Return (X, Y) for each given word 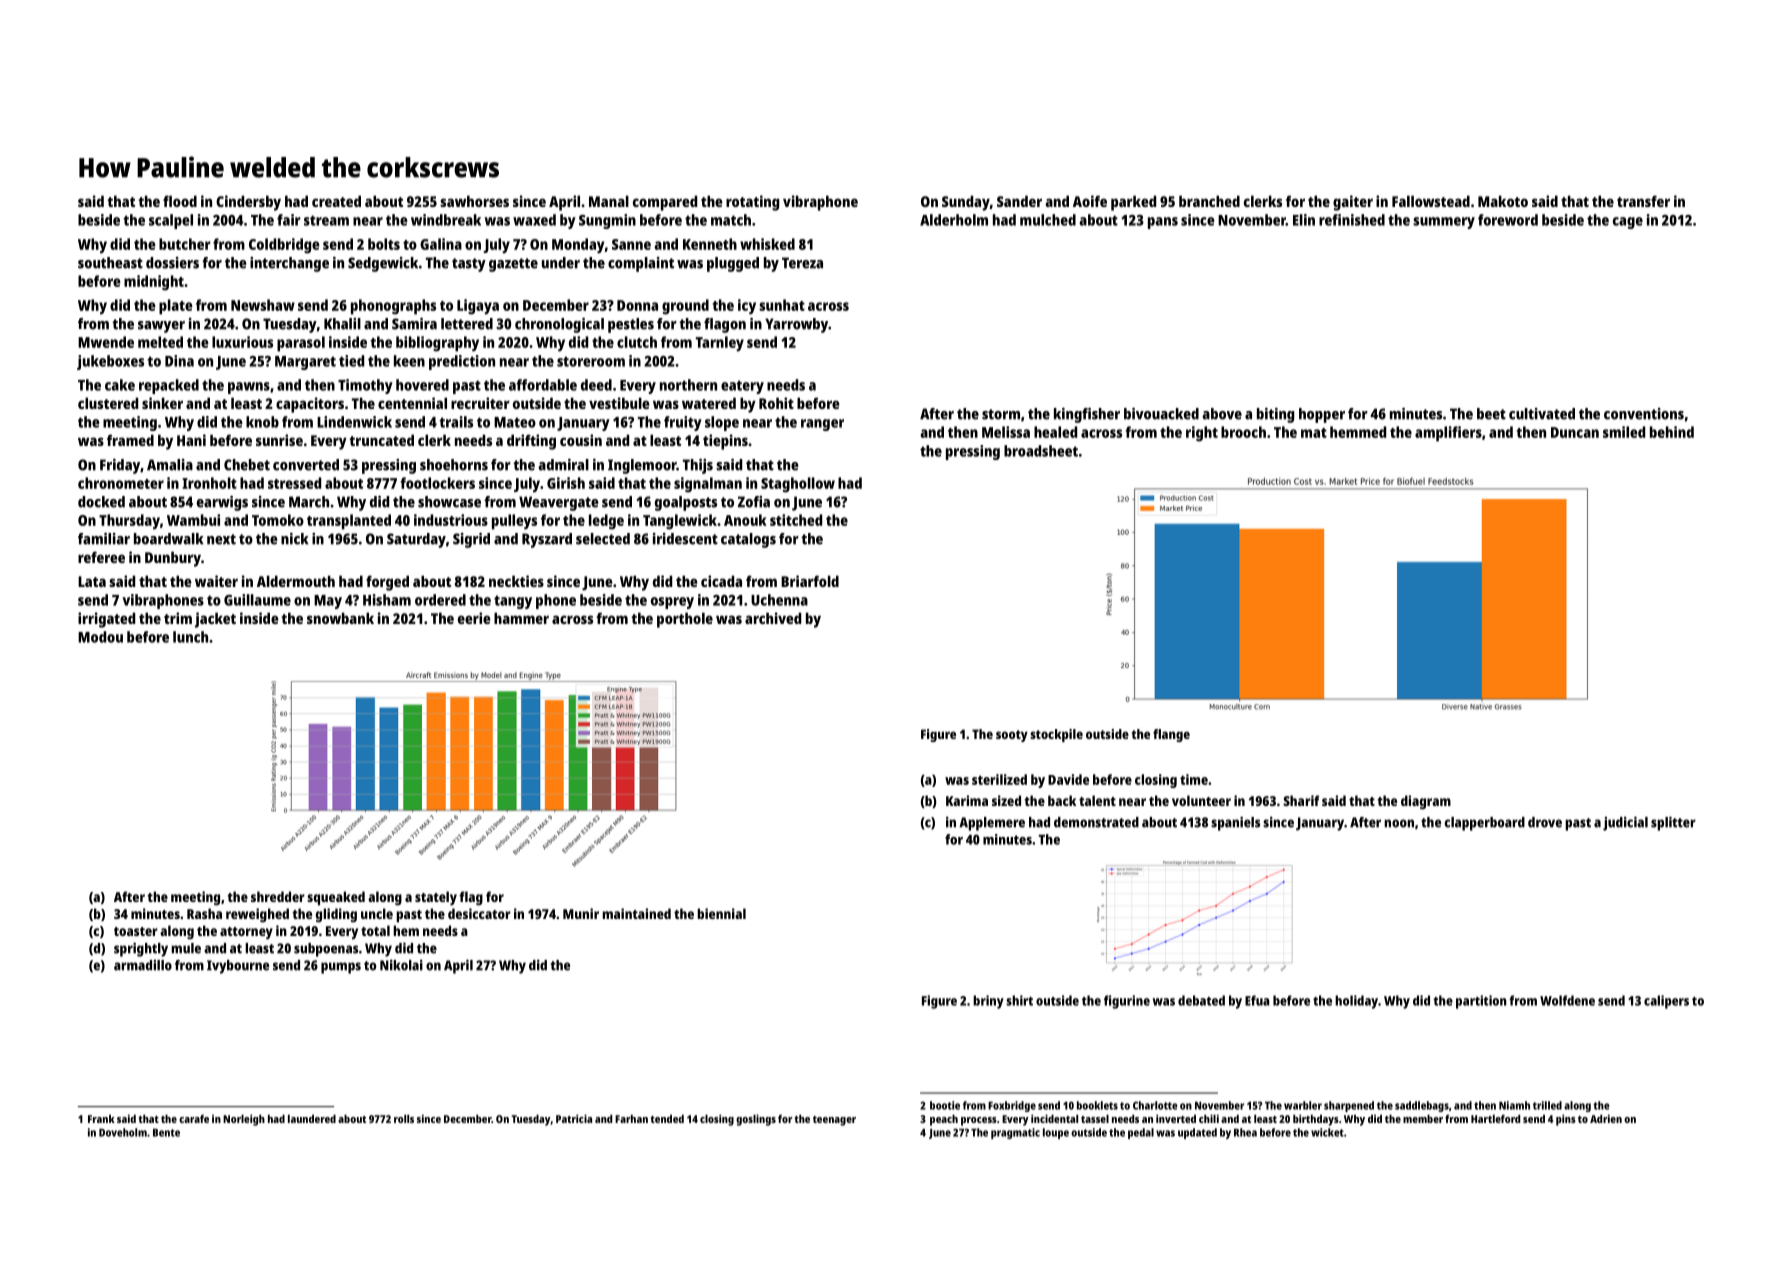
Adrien (1606, 1118)
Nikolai (401, 965)
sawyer (161, 327)
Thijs (698, 466)
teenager (834, 1121)
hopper (1322, 415)
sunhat (782, 305)
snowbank (340, 618)
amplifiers (1448, 434)
